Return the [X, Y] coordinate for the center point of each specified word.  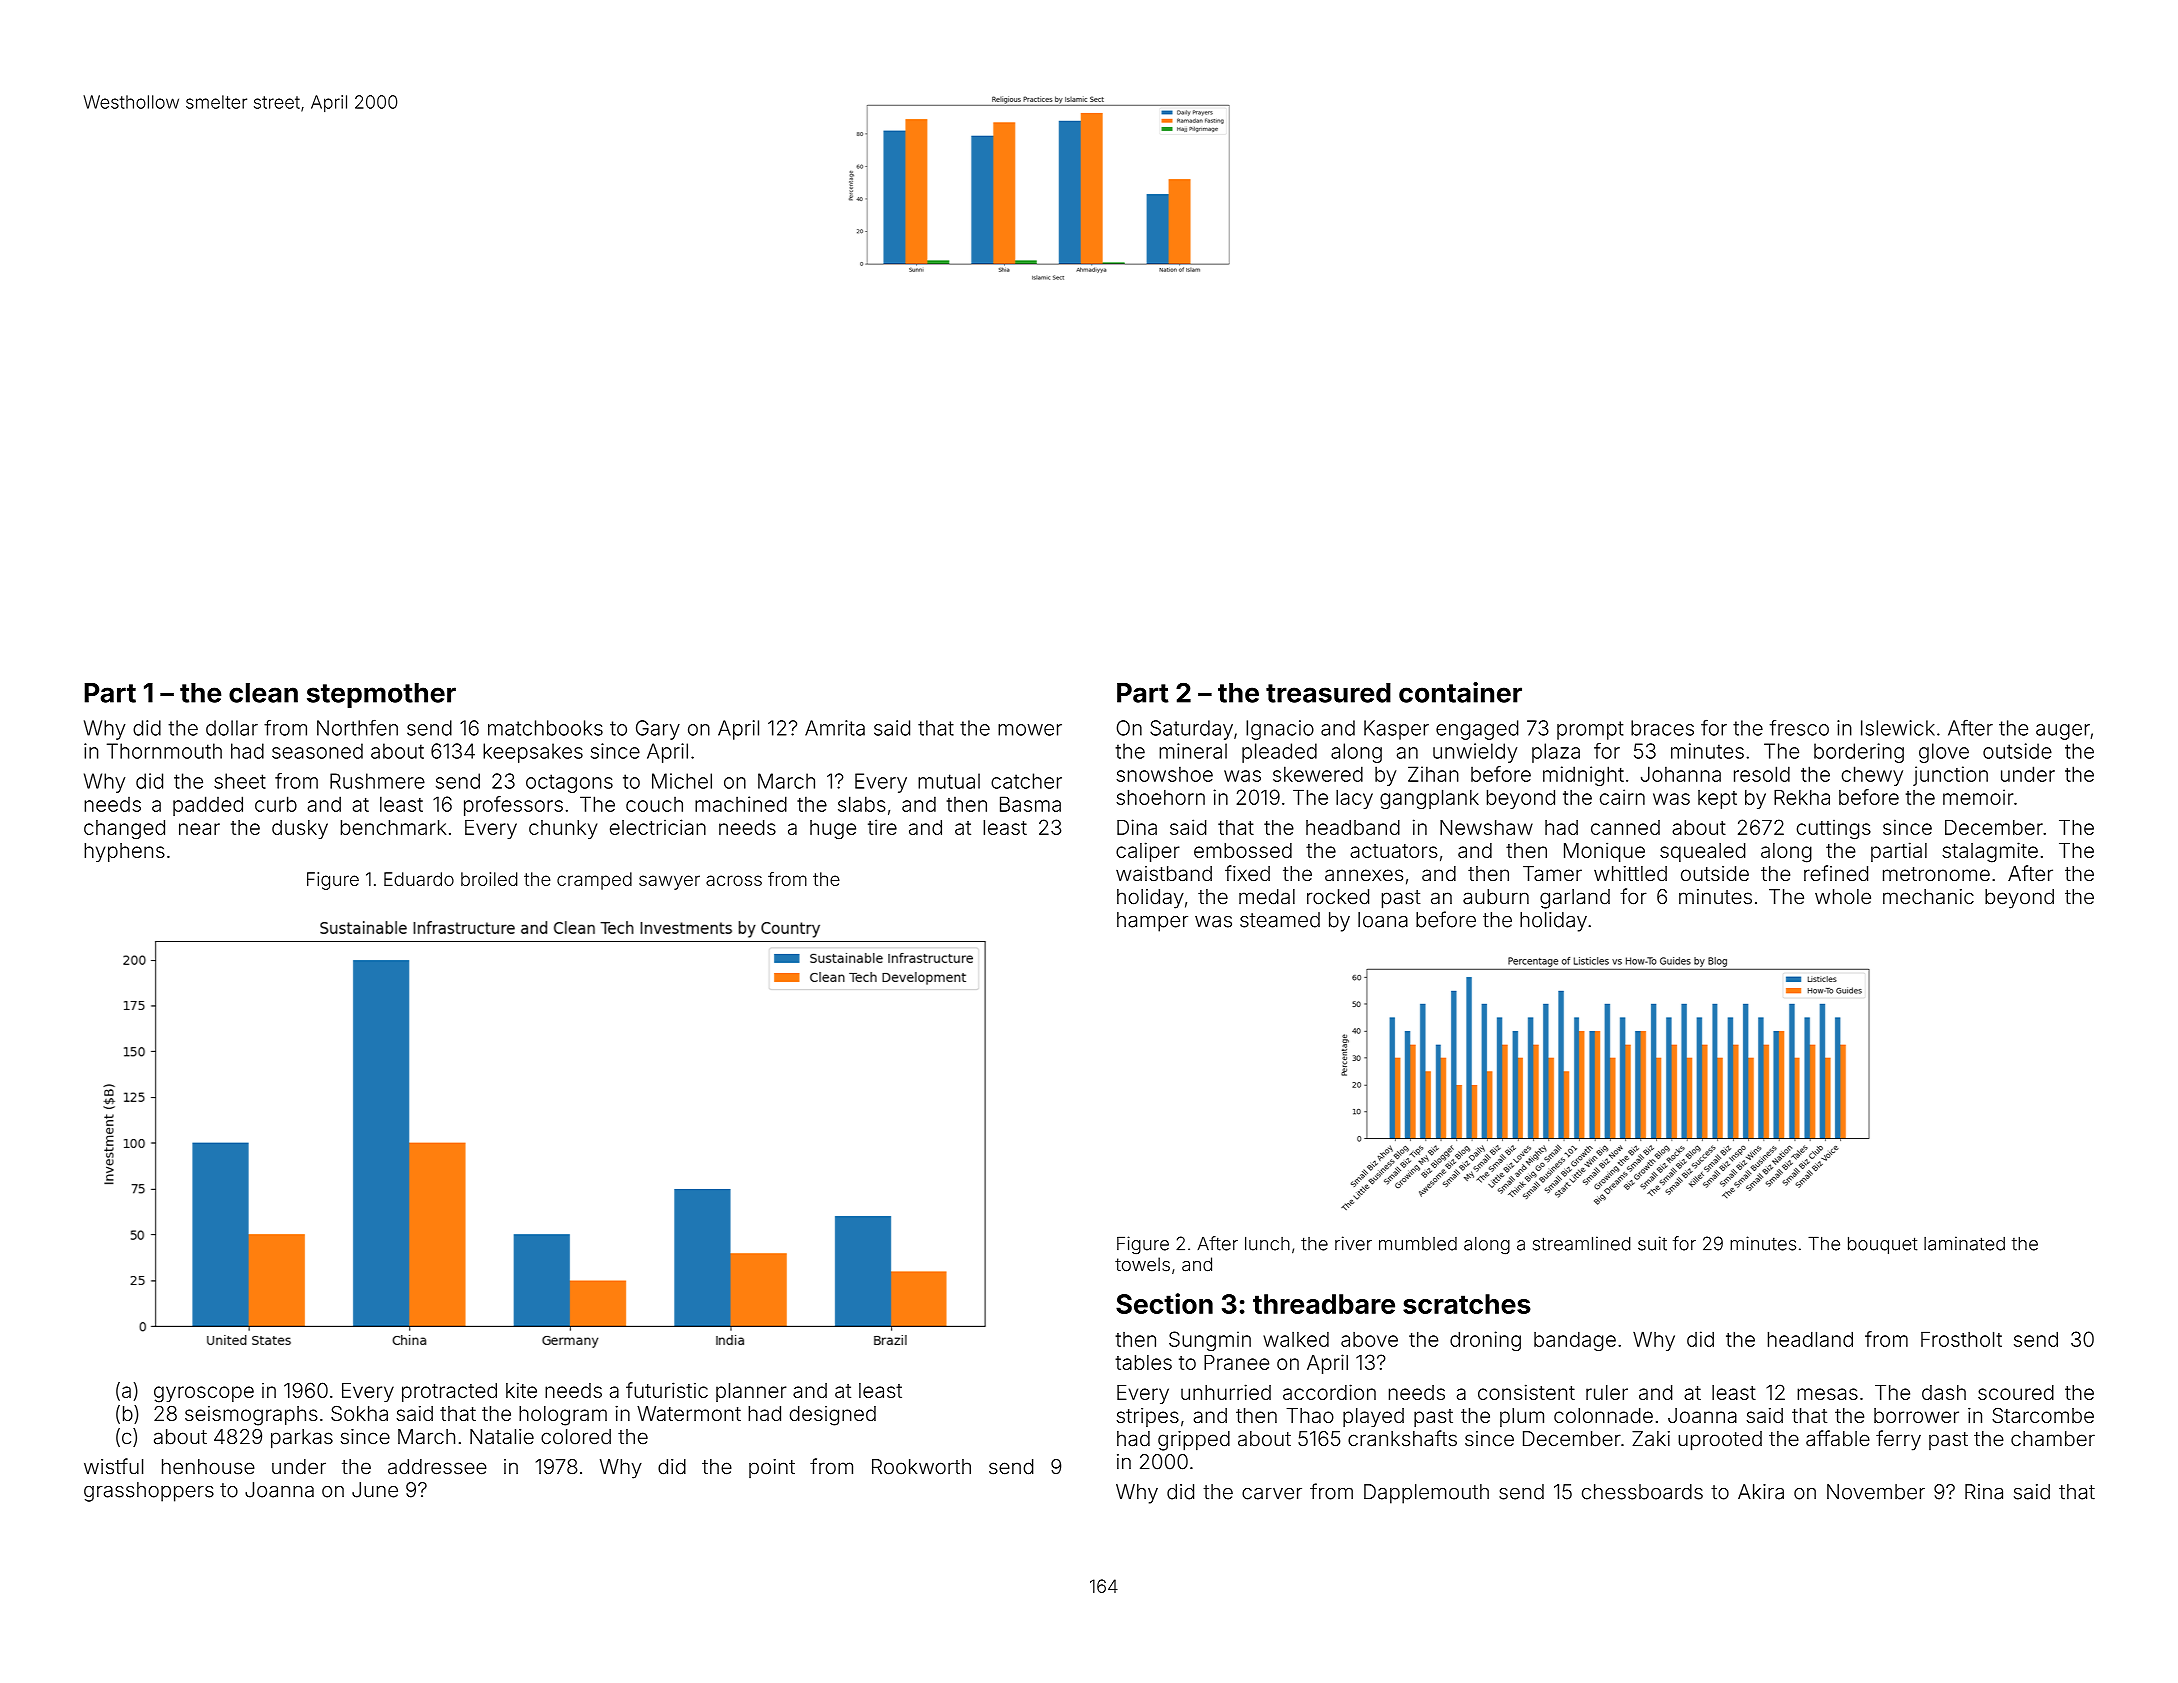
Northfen [357, 727]
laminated [1964, 1243]
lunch [1267, 1243]
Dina [1137, 827]
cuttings [1834, 829]
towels [1142, 1264]
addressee [437, 1467]
